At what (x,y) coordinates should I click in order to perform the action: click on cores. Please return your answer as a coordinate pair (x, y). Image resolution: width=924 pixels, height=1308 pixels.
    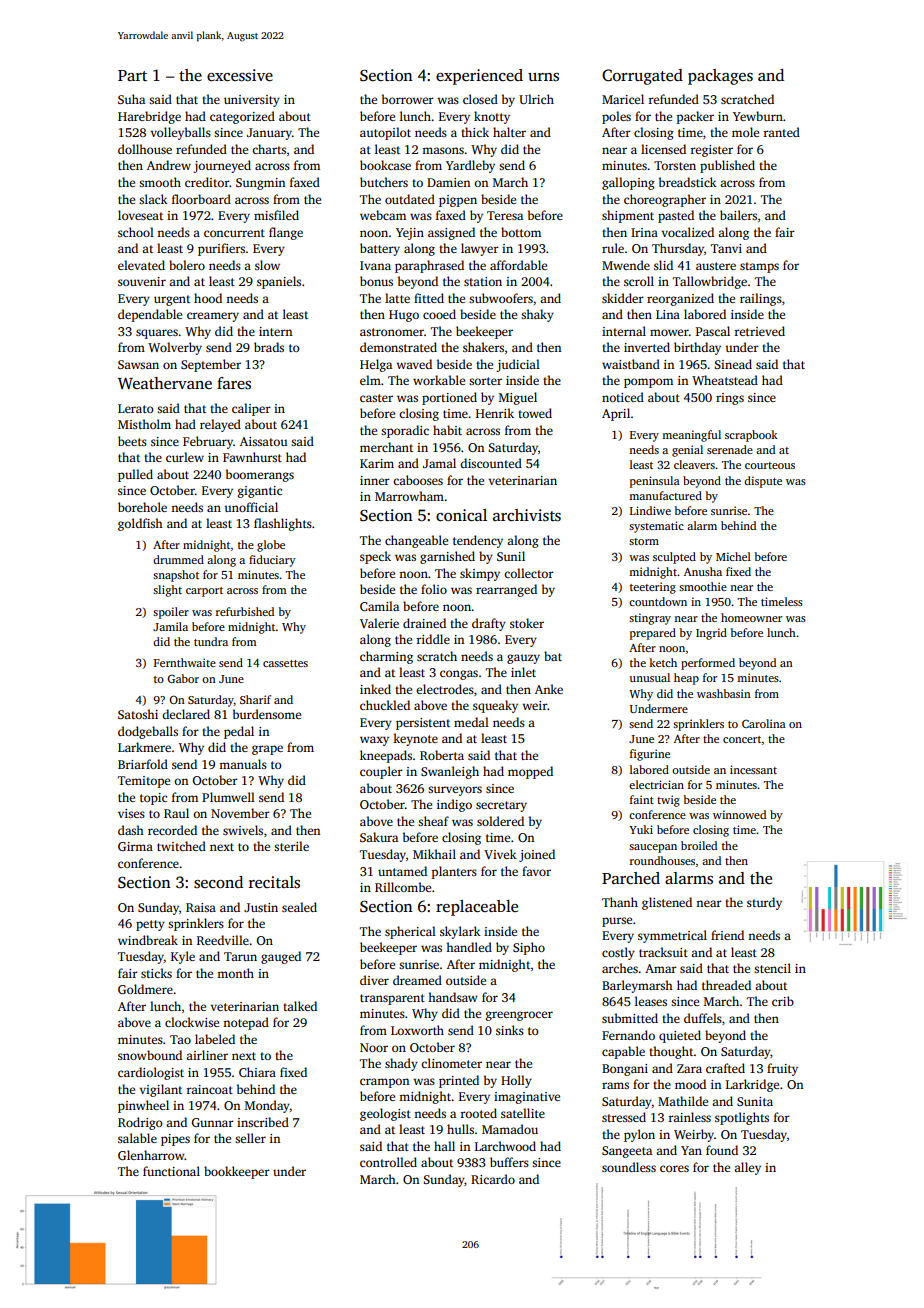
    Looking at the image, I should click on (674, 1168).
